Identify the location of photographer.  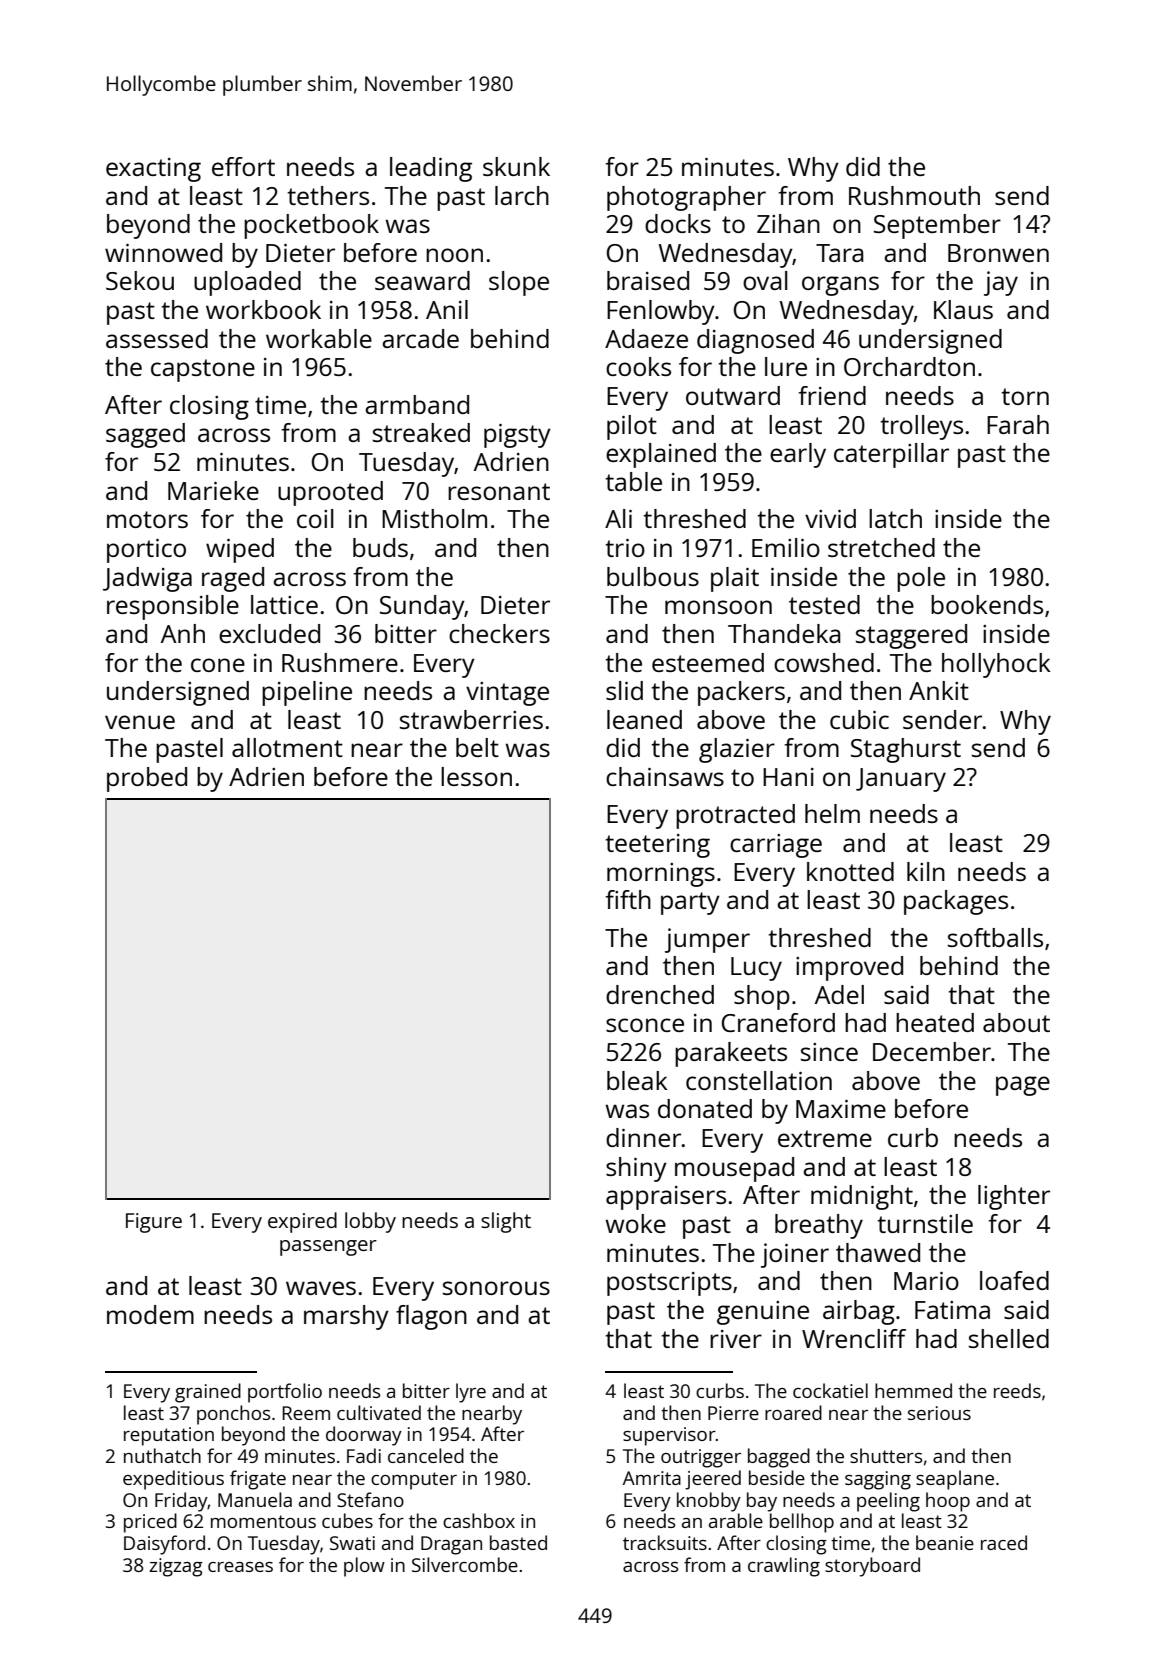
(686, 198).
